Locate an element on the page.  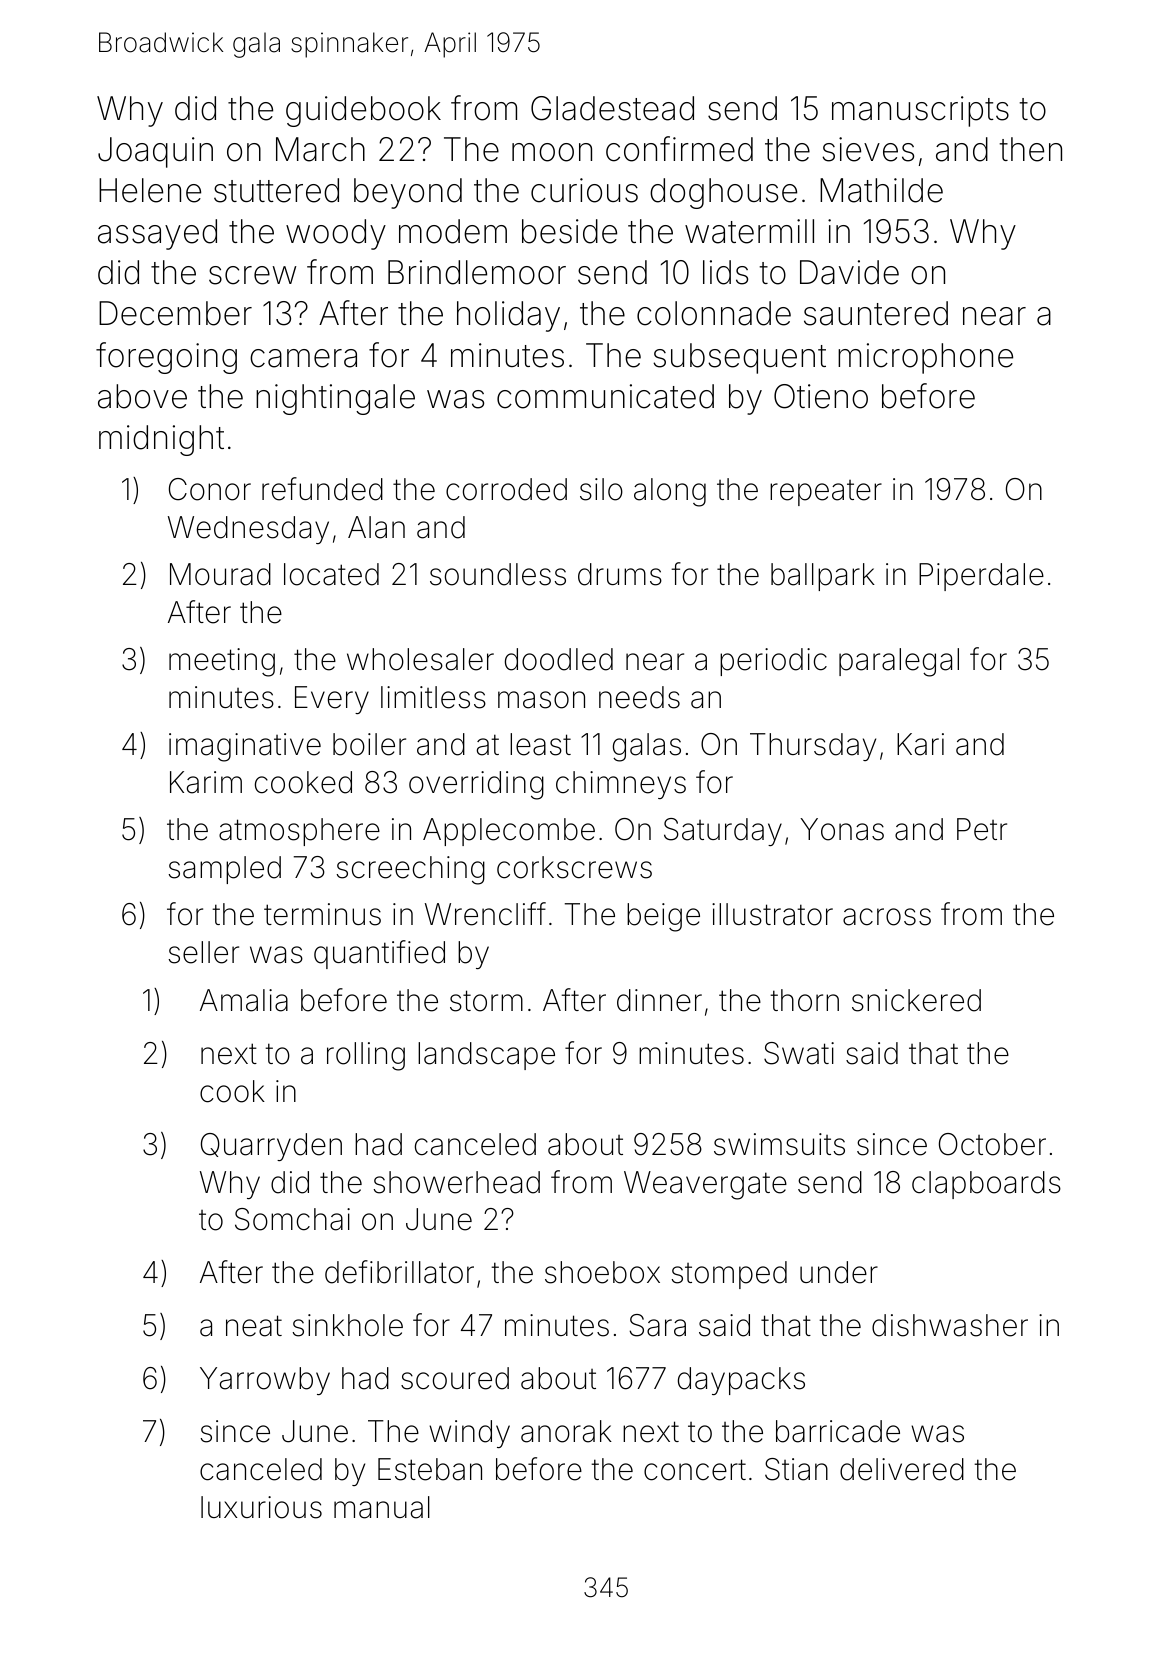
across is located at coordinates (887, 917).
